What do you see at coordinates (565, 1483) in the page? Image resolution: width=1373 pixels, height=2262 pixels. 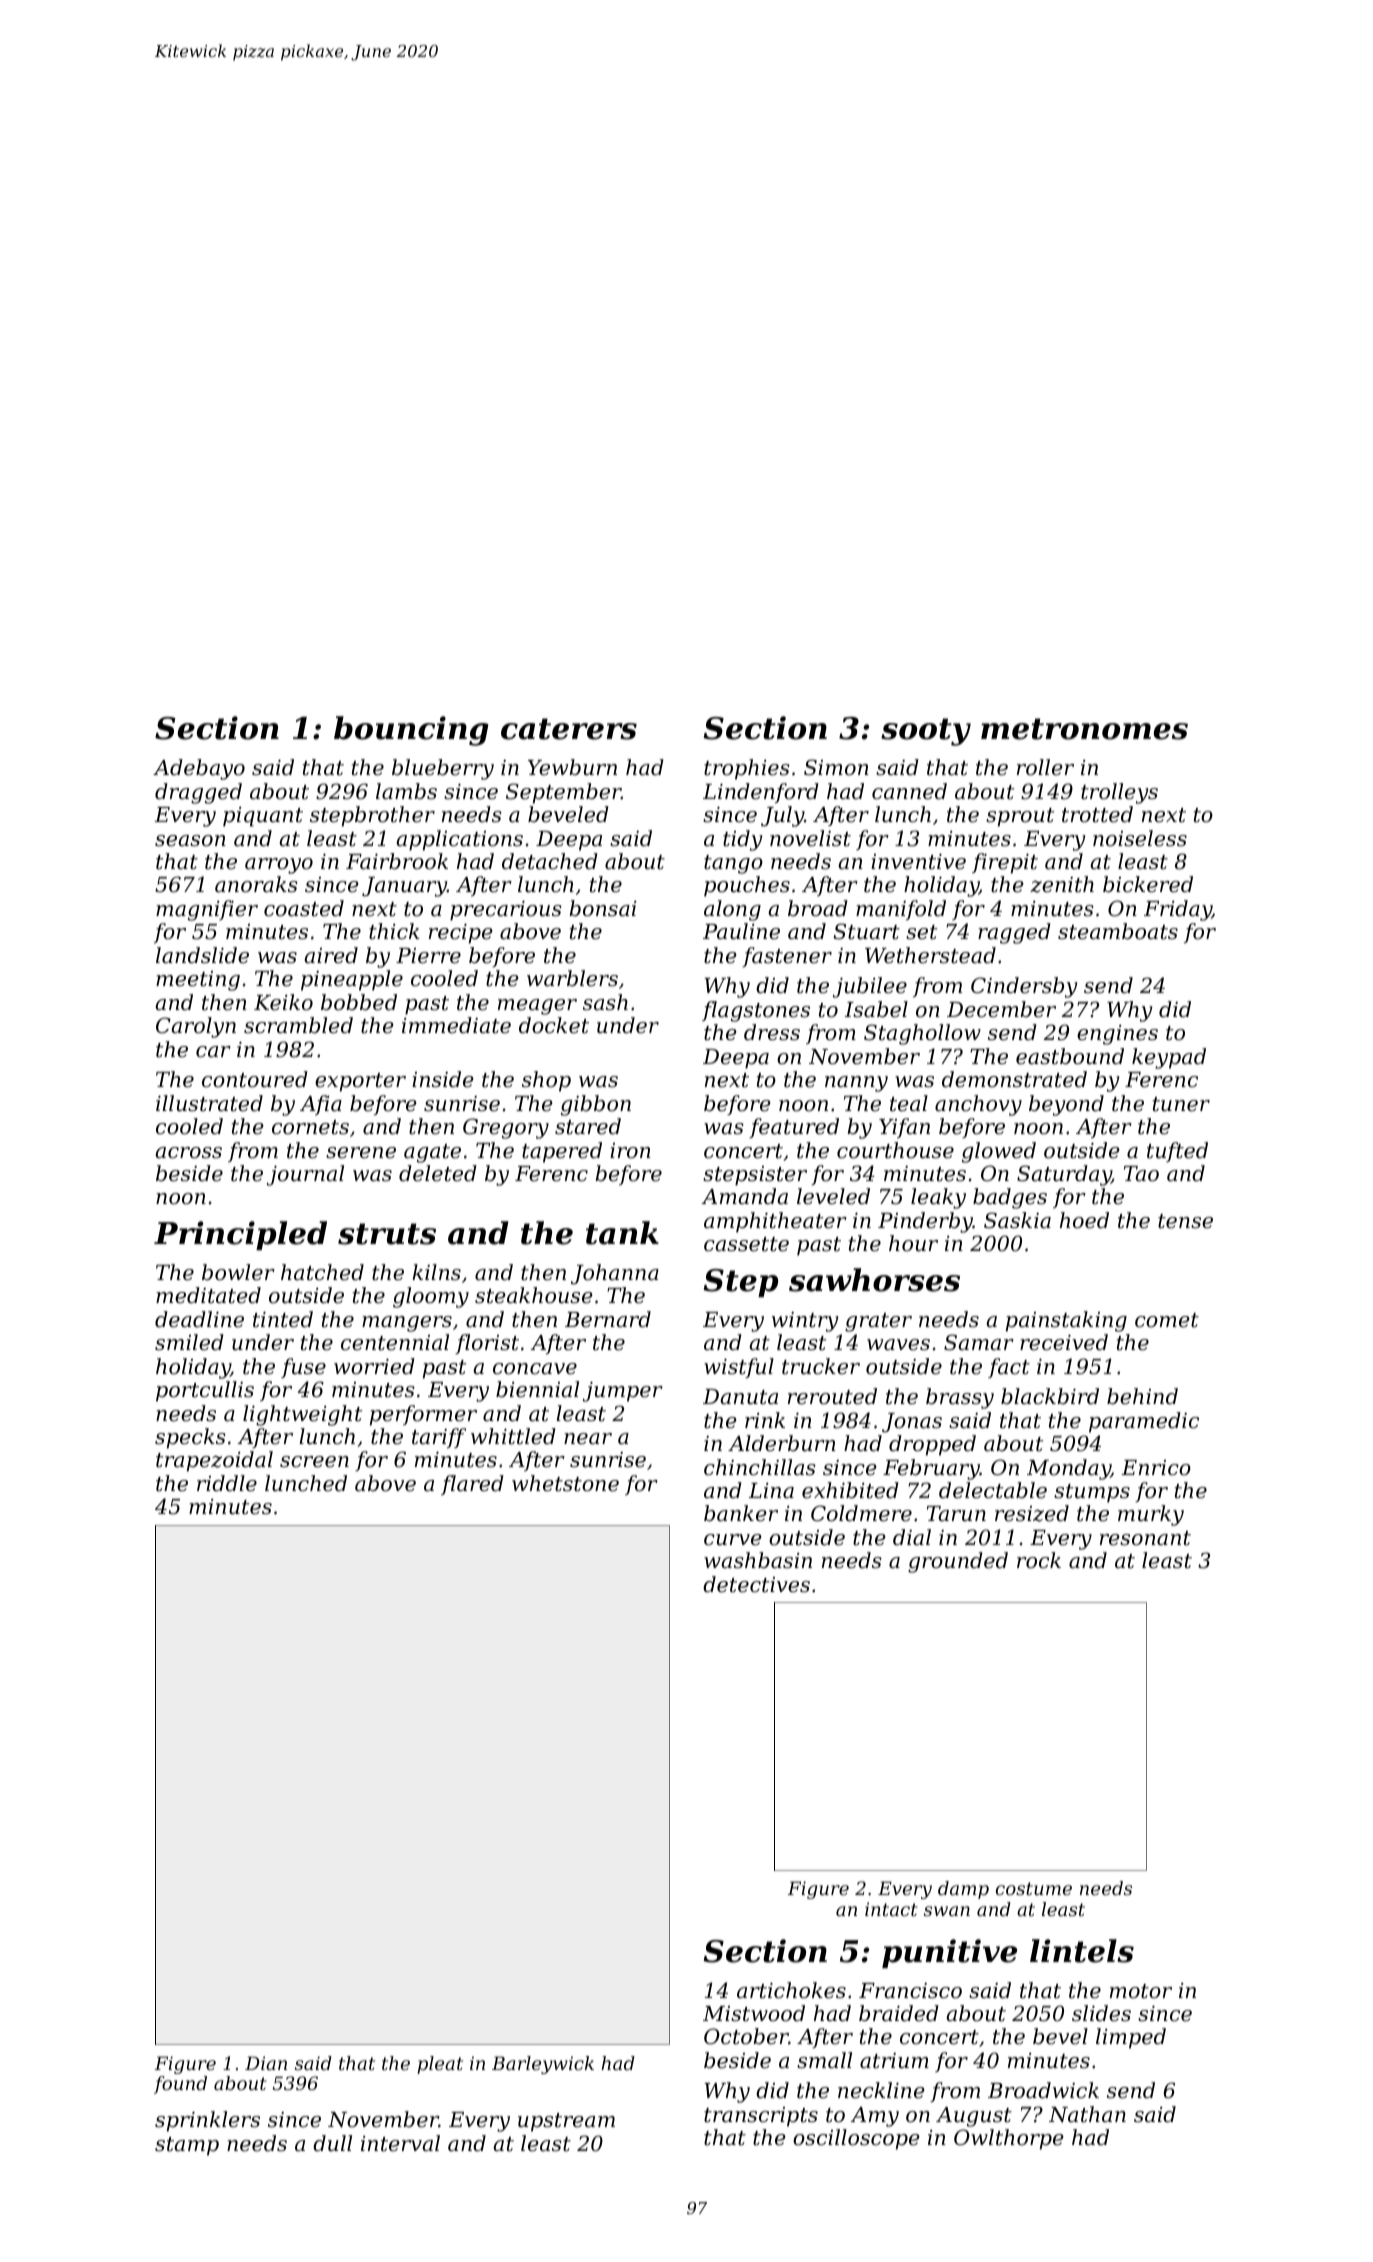 I see `whetstone` at bounding box center [565, 1483].
